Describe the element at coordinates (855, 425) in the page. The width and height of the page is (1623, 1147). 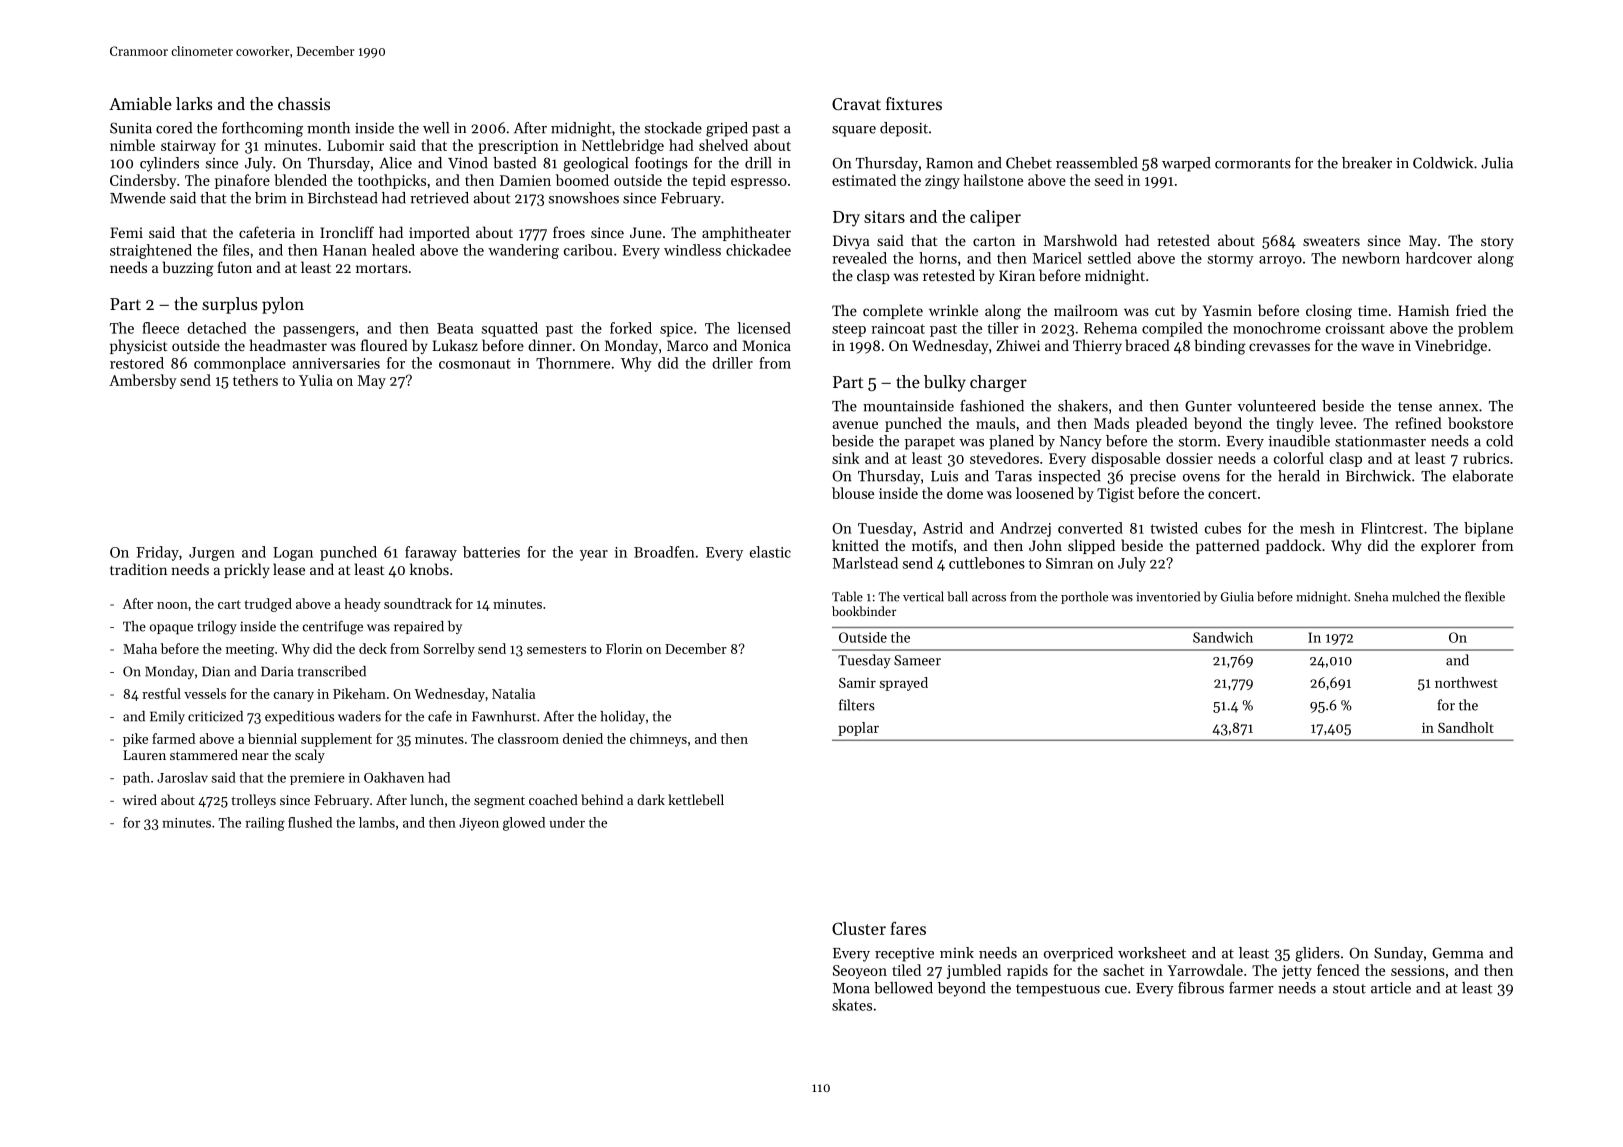
I see `avenue` at that location.
